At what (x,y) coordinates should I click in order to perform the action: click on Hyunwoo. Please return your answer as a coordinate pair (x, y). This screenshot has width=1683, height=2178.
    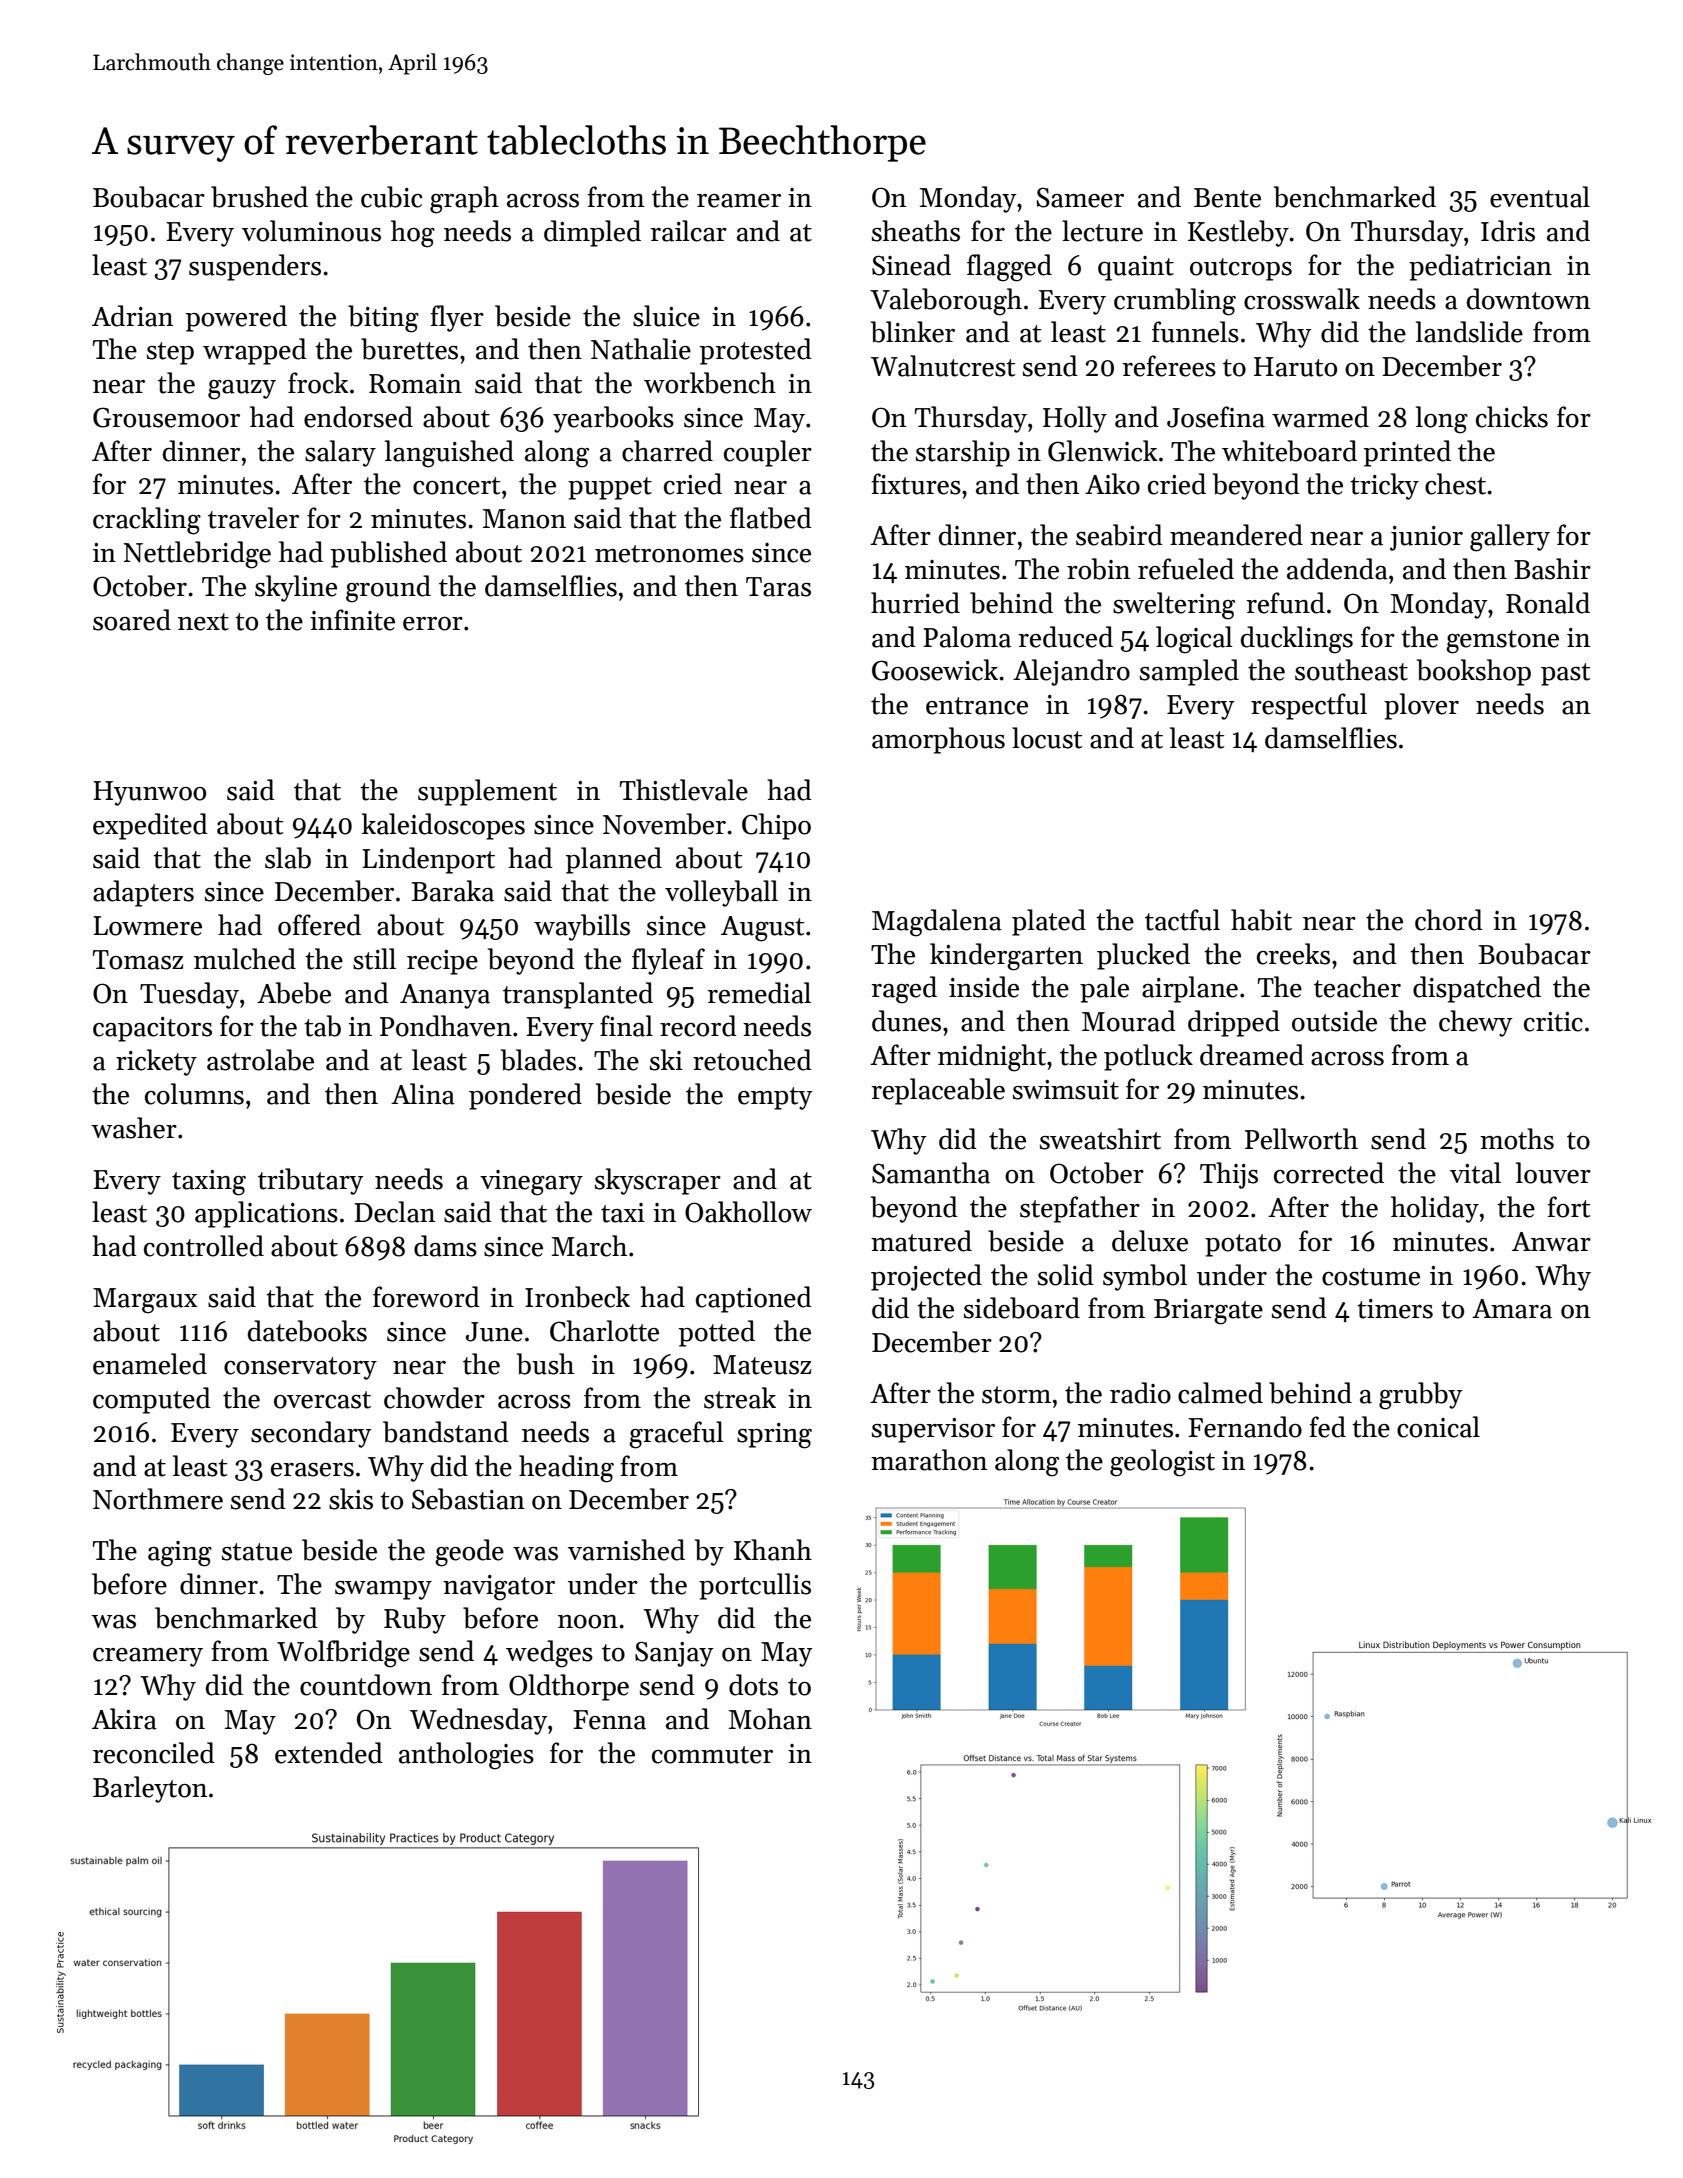
    Looking at the image, I should click on (149, 793).
